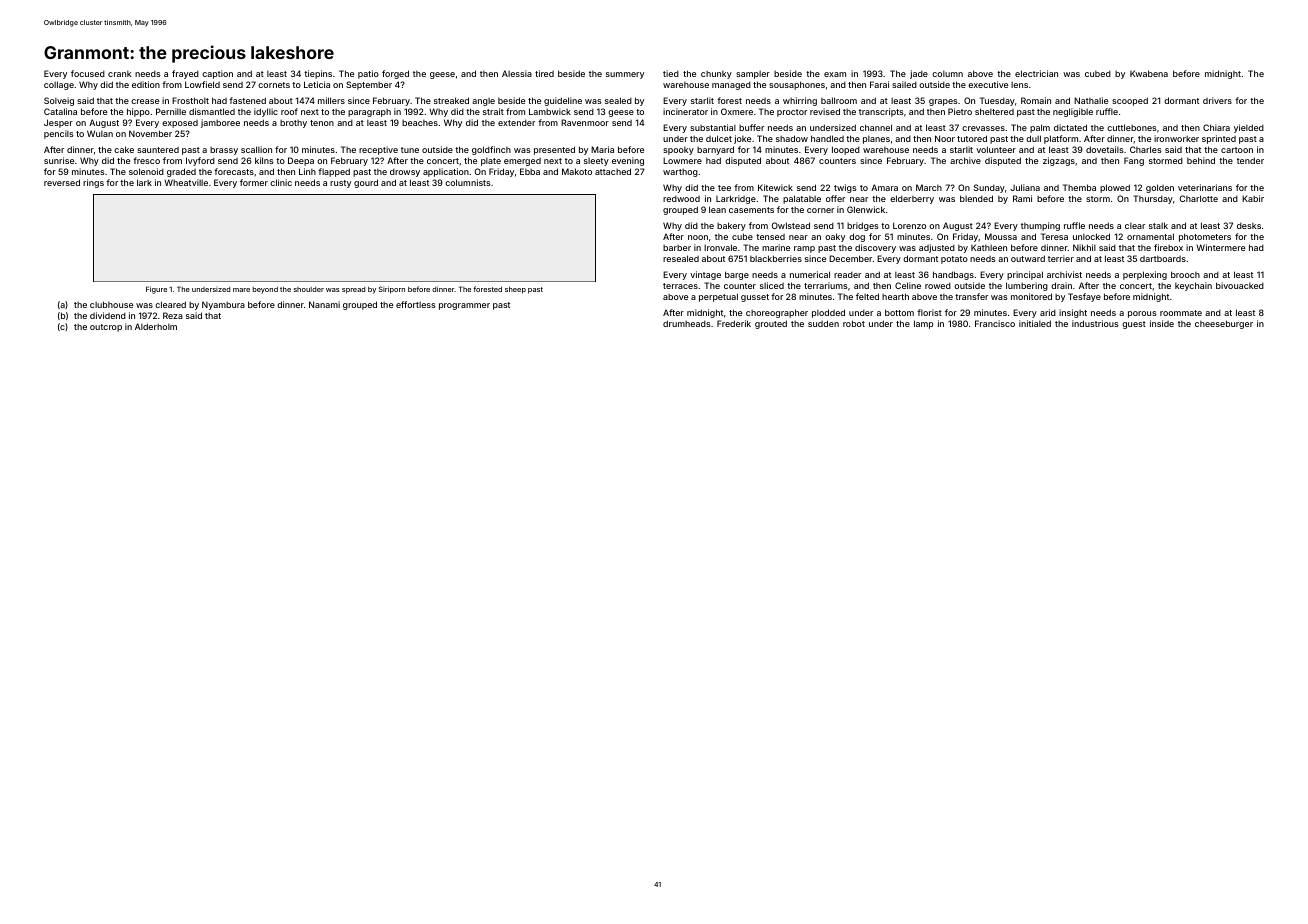 The width and height of the screenshot is (1308, 924). What do you see at coordinates (247, 100) in the screenshot?
I see `fastened` at bounding box center [247, 100].
